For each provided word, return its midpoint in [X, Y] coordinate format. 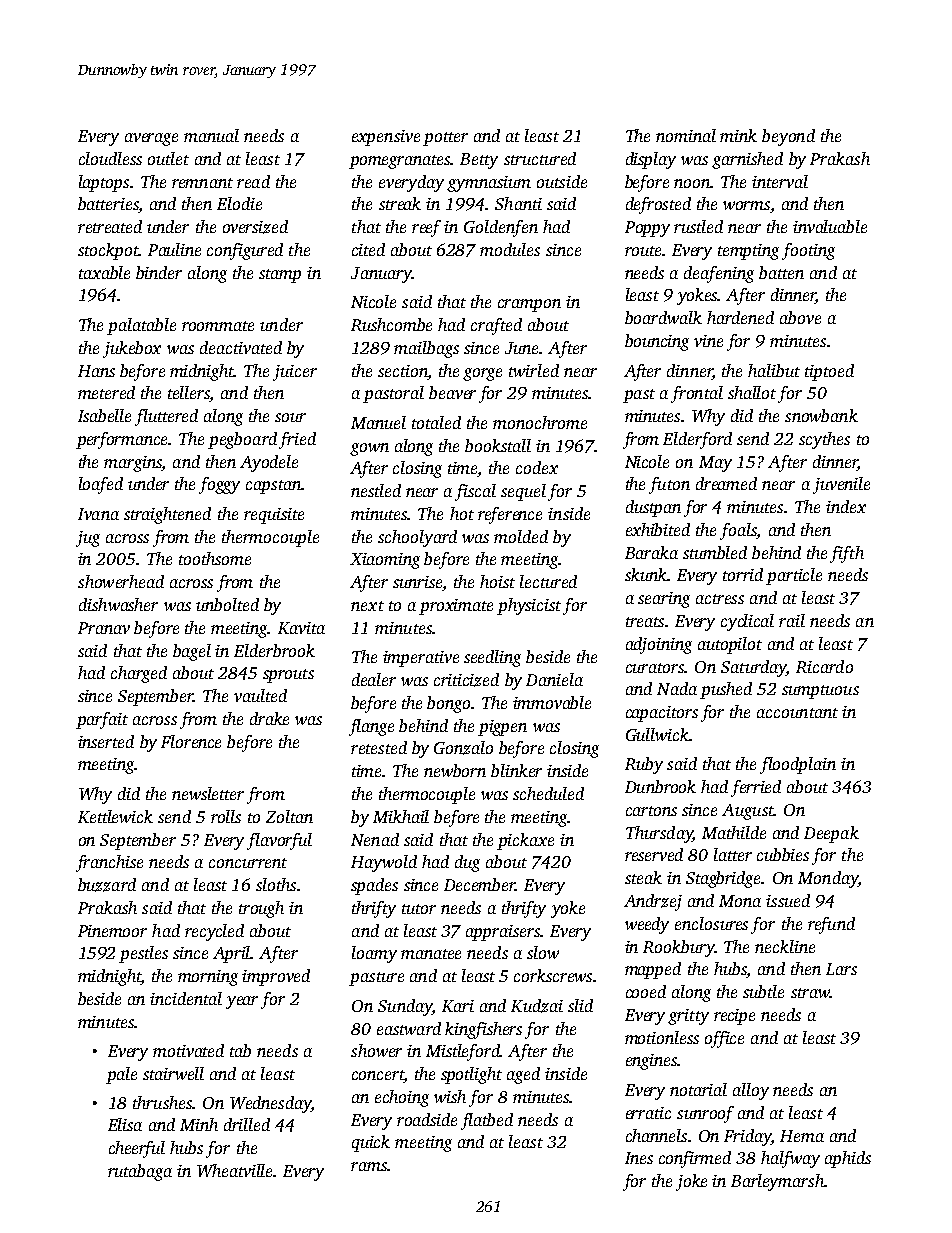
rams [369, 1166]
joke [691, 1182]
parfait [102, 720]
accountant [797, 713]
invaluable [830, 226]
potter [445, 139]
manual [211, 135]
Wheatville [234, 1170]
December [479, 884]
